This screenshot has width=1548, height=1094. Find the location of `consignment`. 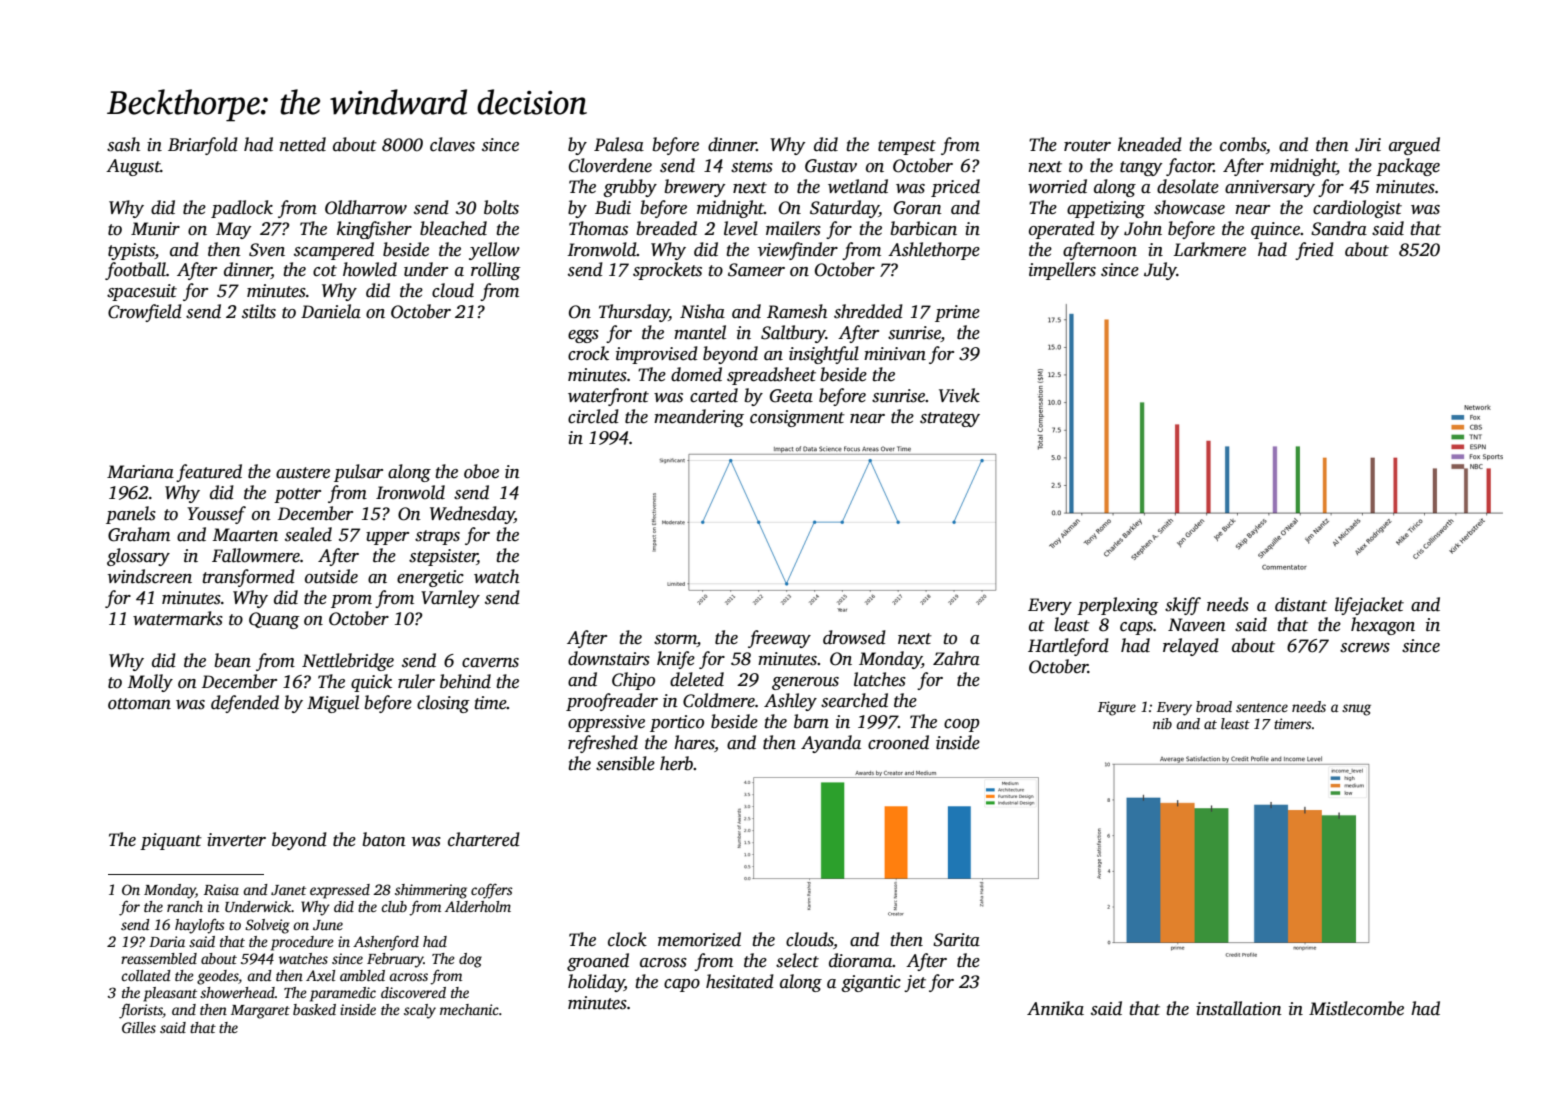

consignment is located at coordinates (797, 418).
